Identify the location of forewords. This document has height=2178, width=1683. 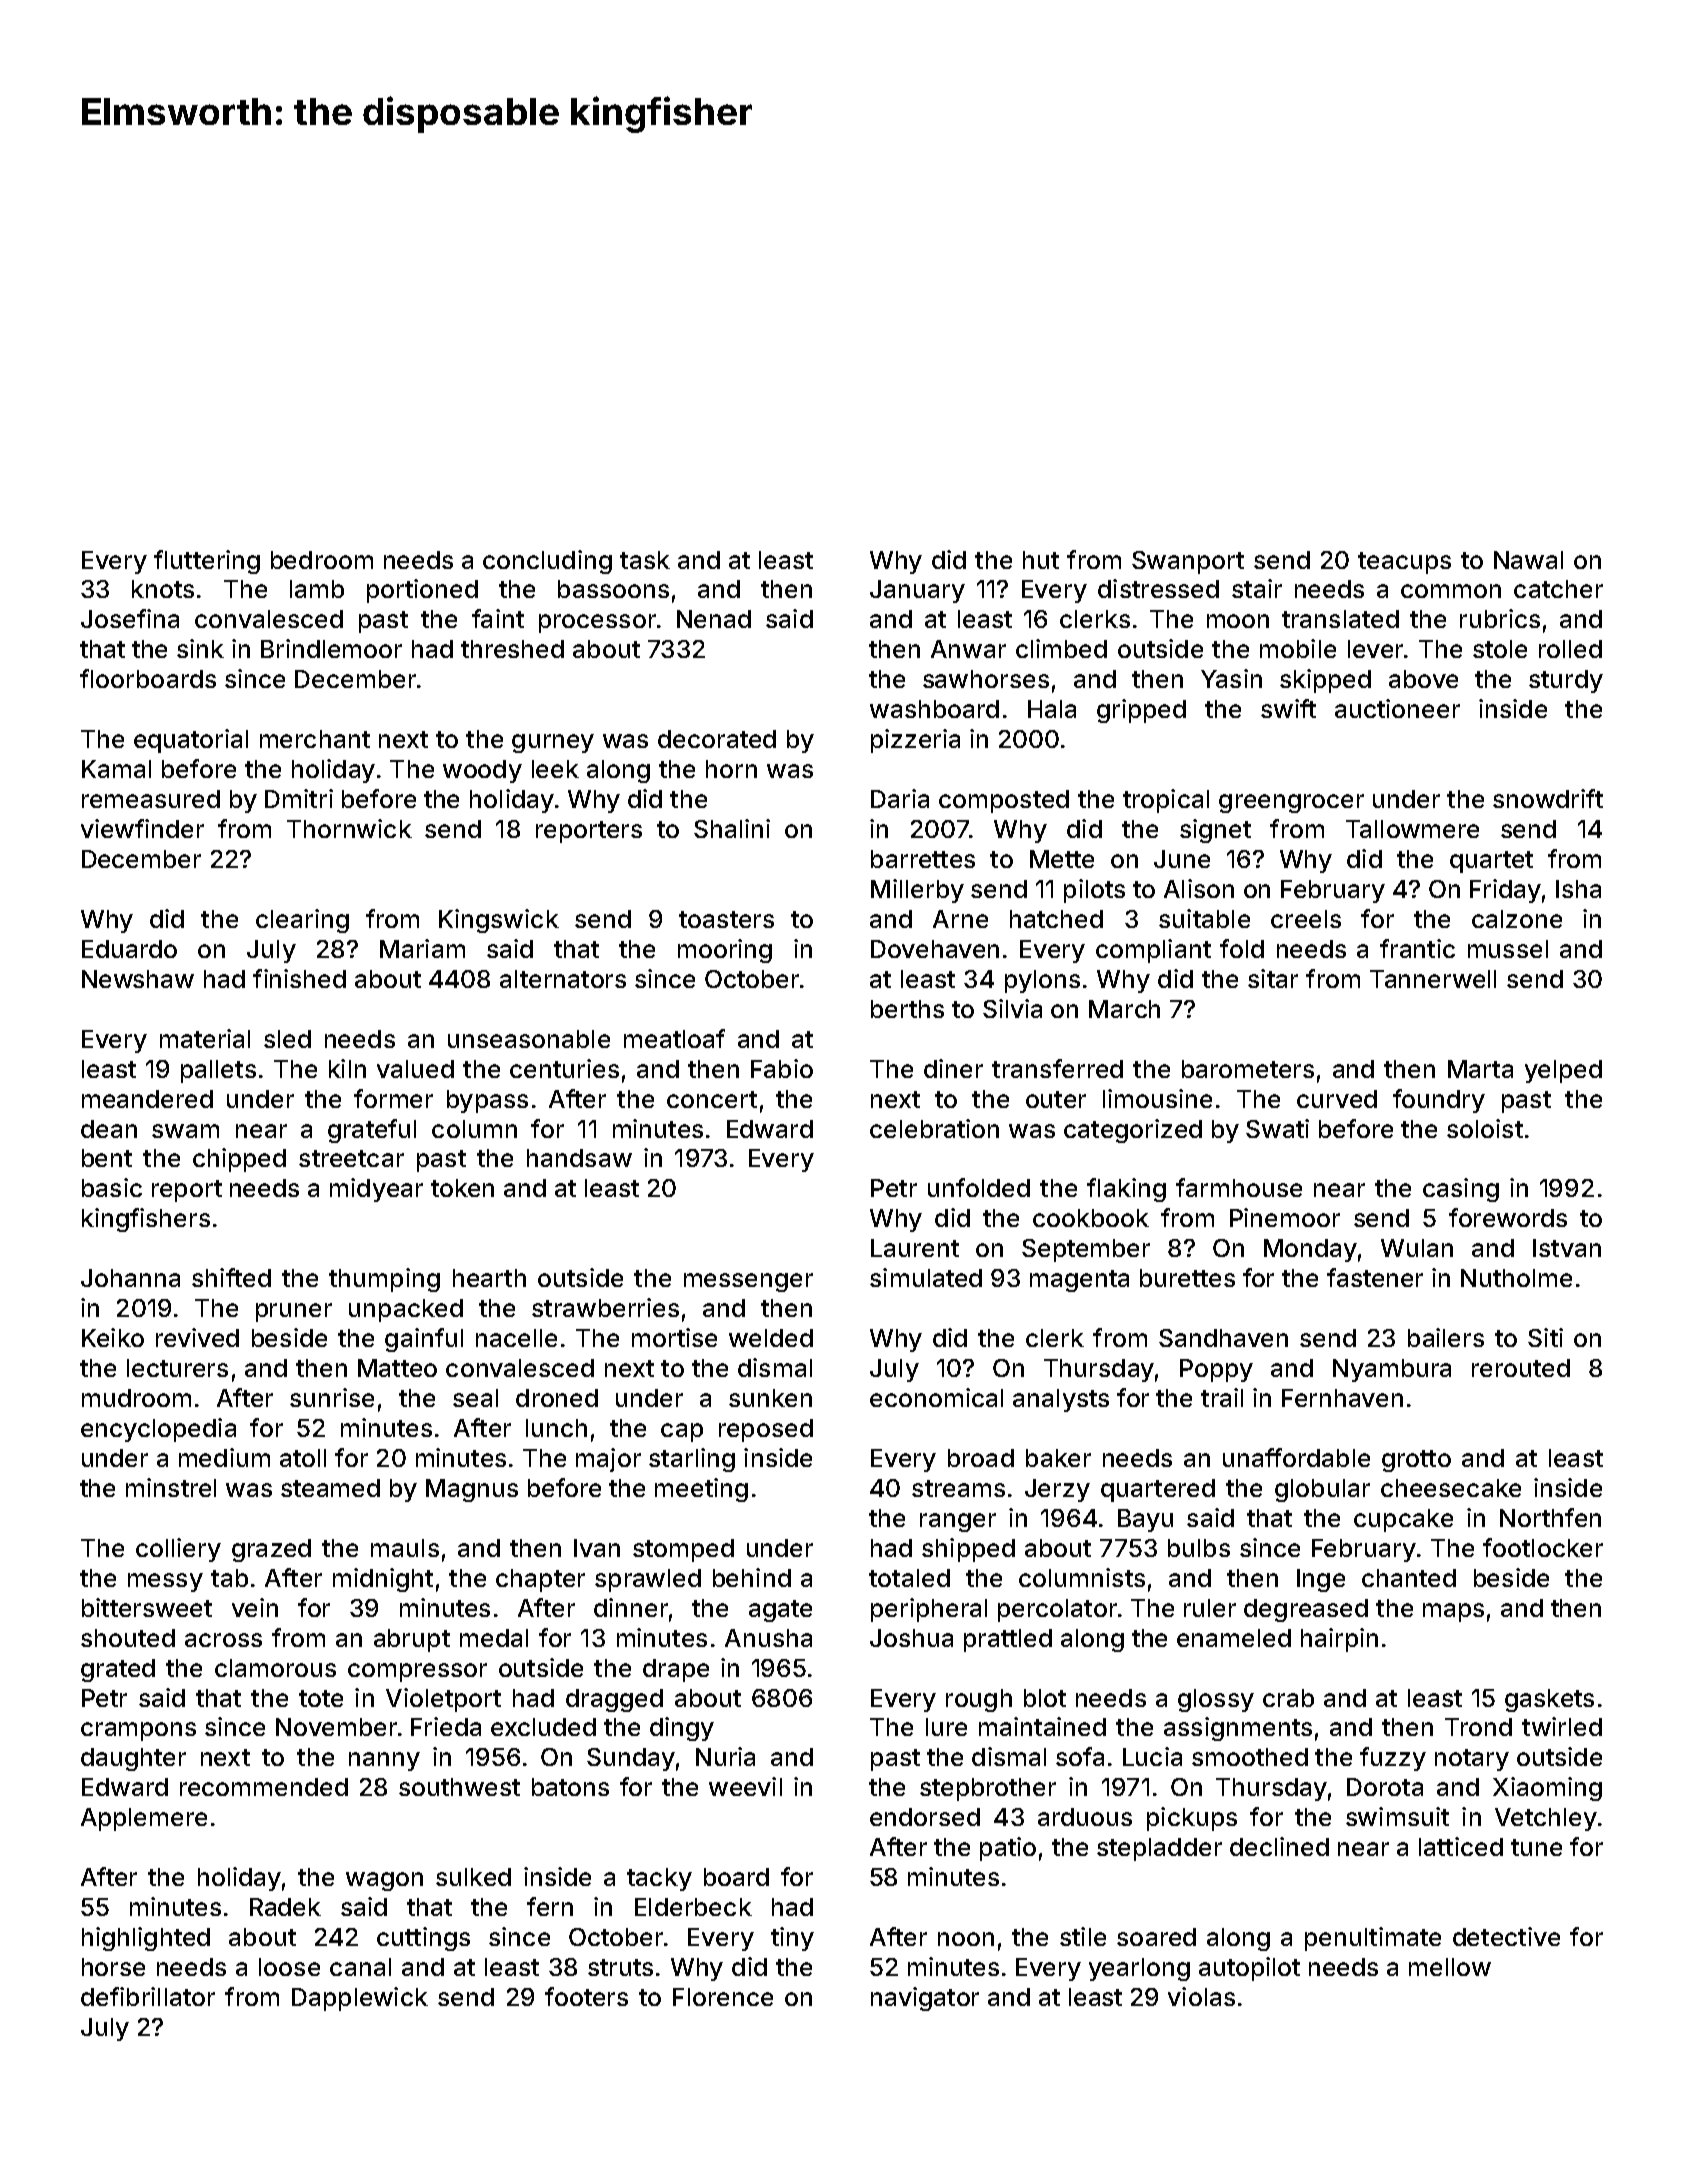
(1508, 1217).
